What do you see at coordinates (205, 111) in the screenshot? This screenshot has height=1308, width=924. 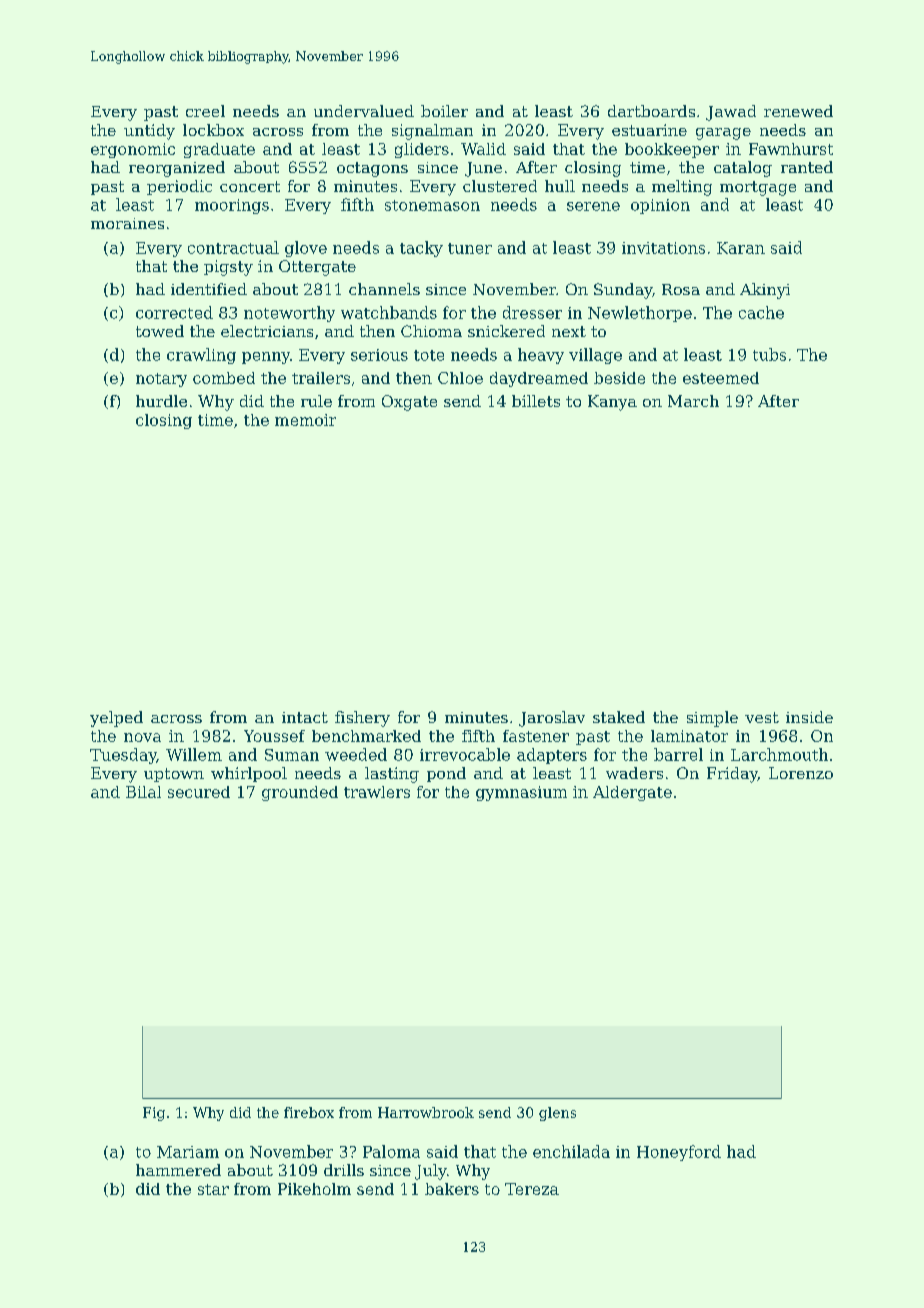 I see `creel` at bounding box center [205, 111].
